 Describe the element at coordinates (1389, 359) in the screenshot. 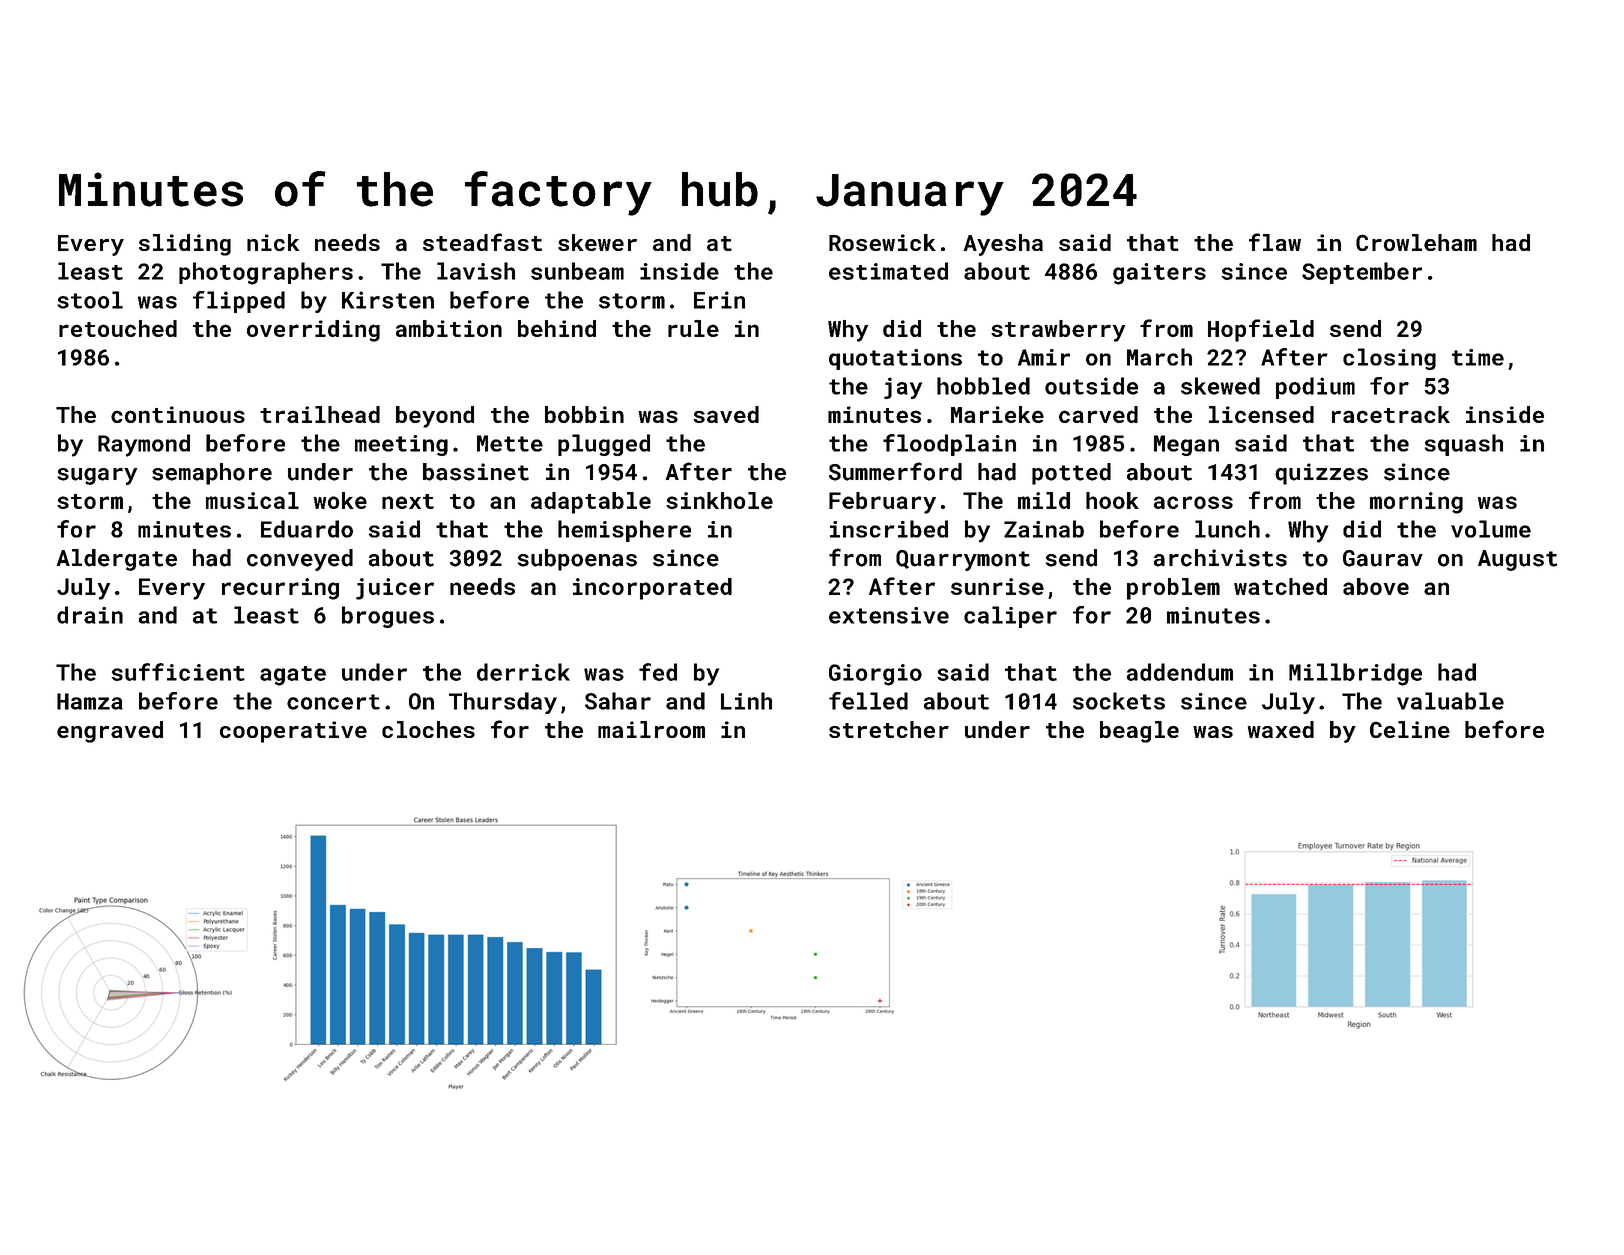

I see `closing` at that location.
